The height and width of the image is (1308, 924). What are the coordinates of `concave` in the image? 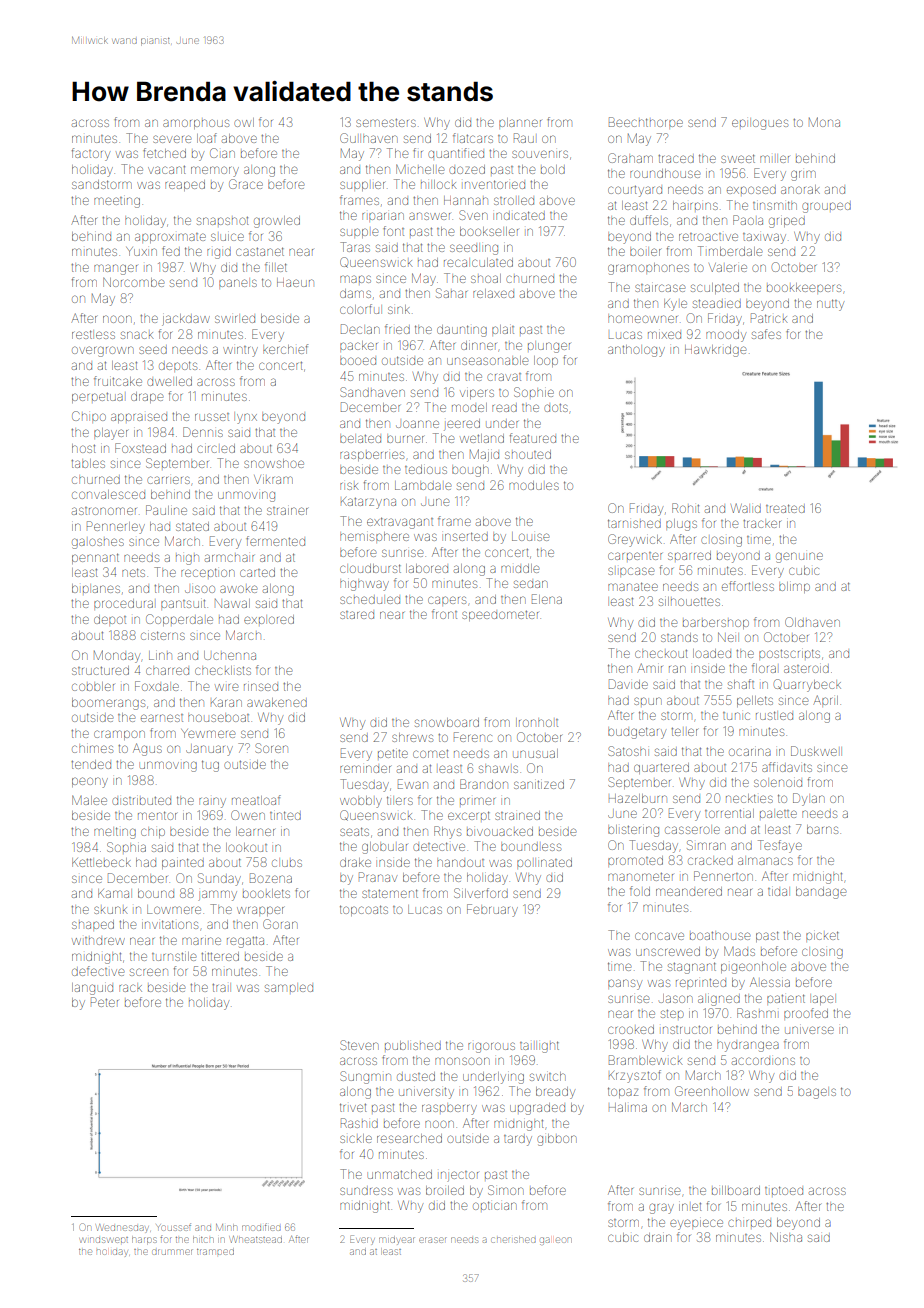 It's located at (659, 936).
